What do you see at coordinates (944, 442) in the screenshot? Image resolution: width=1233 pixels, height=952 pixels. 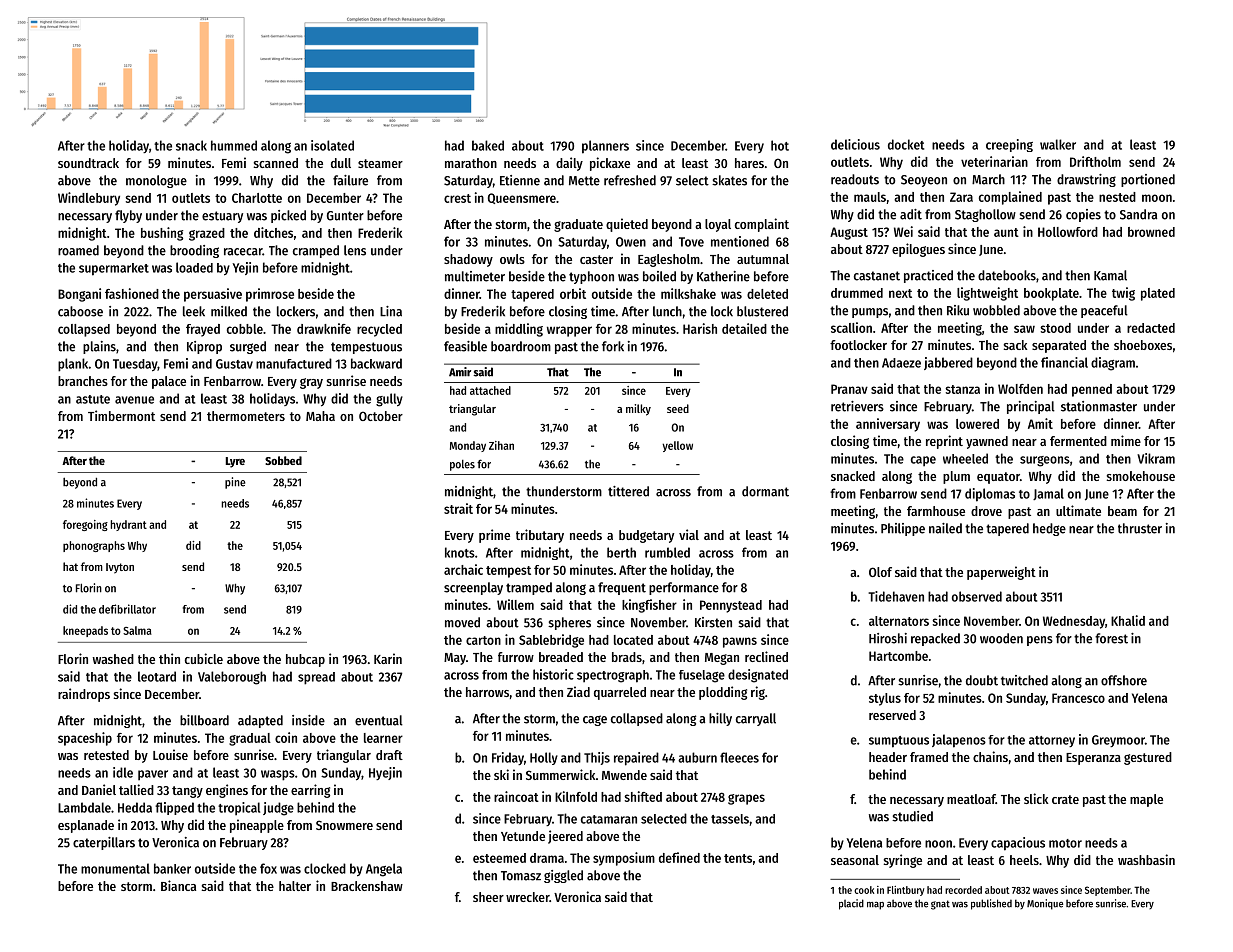 I see `reprint` at bounding box center [944, 442].
